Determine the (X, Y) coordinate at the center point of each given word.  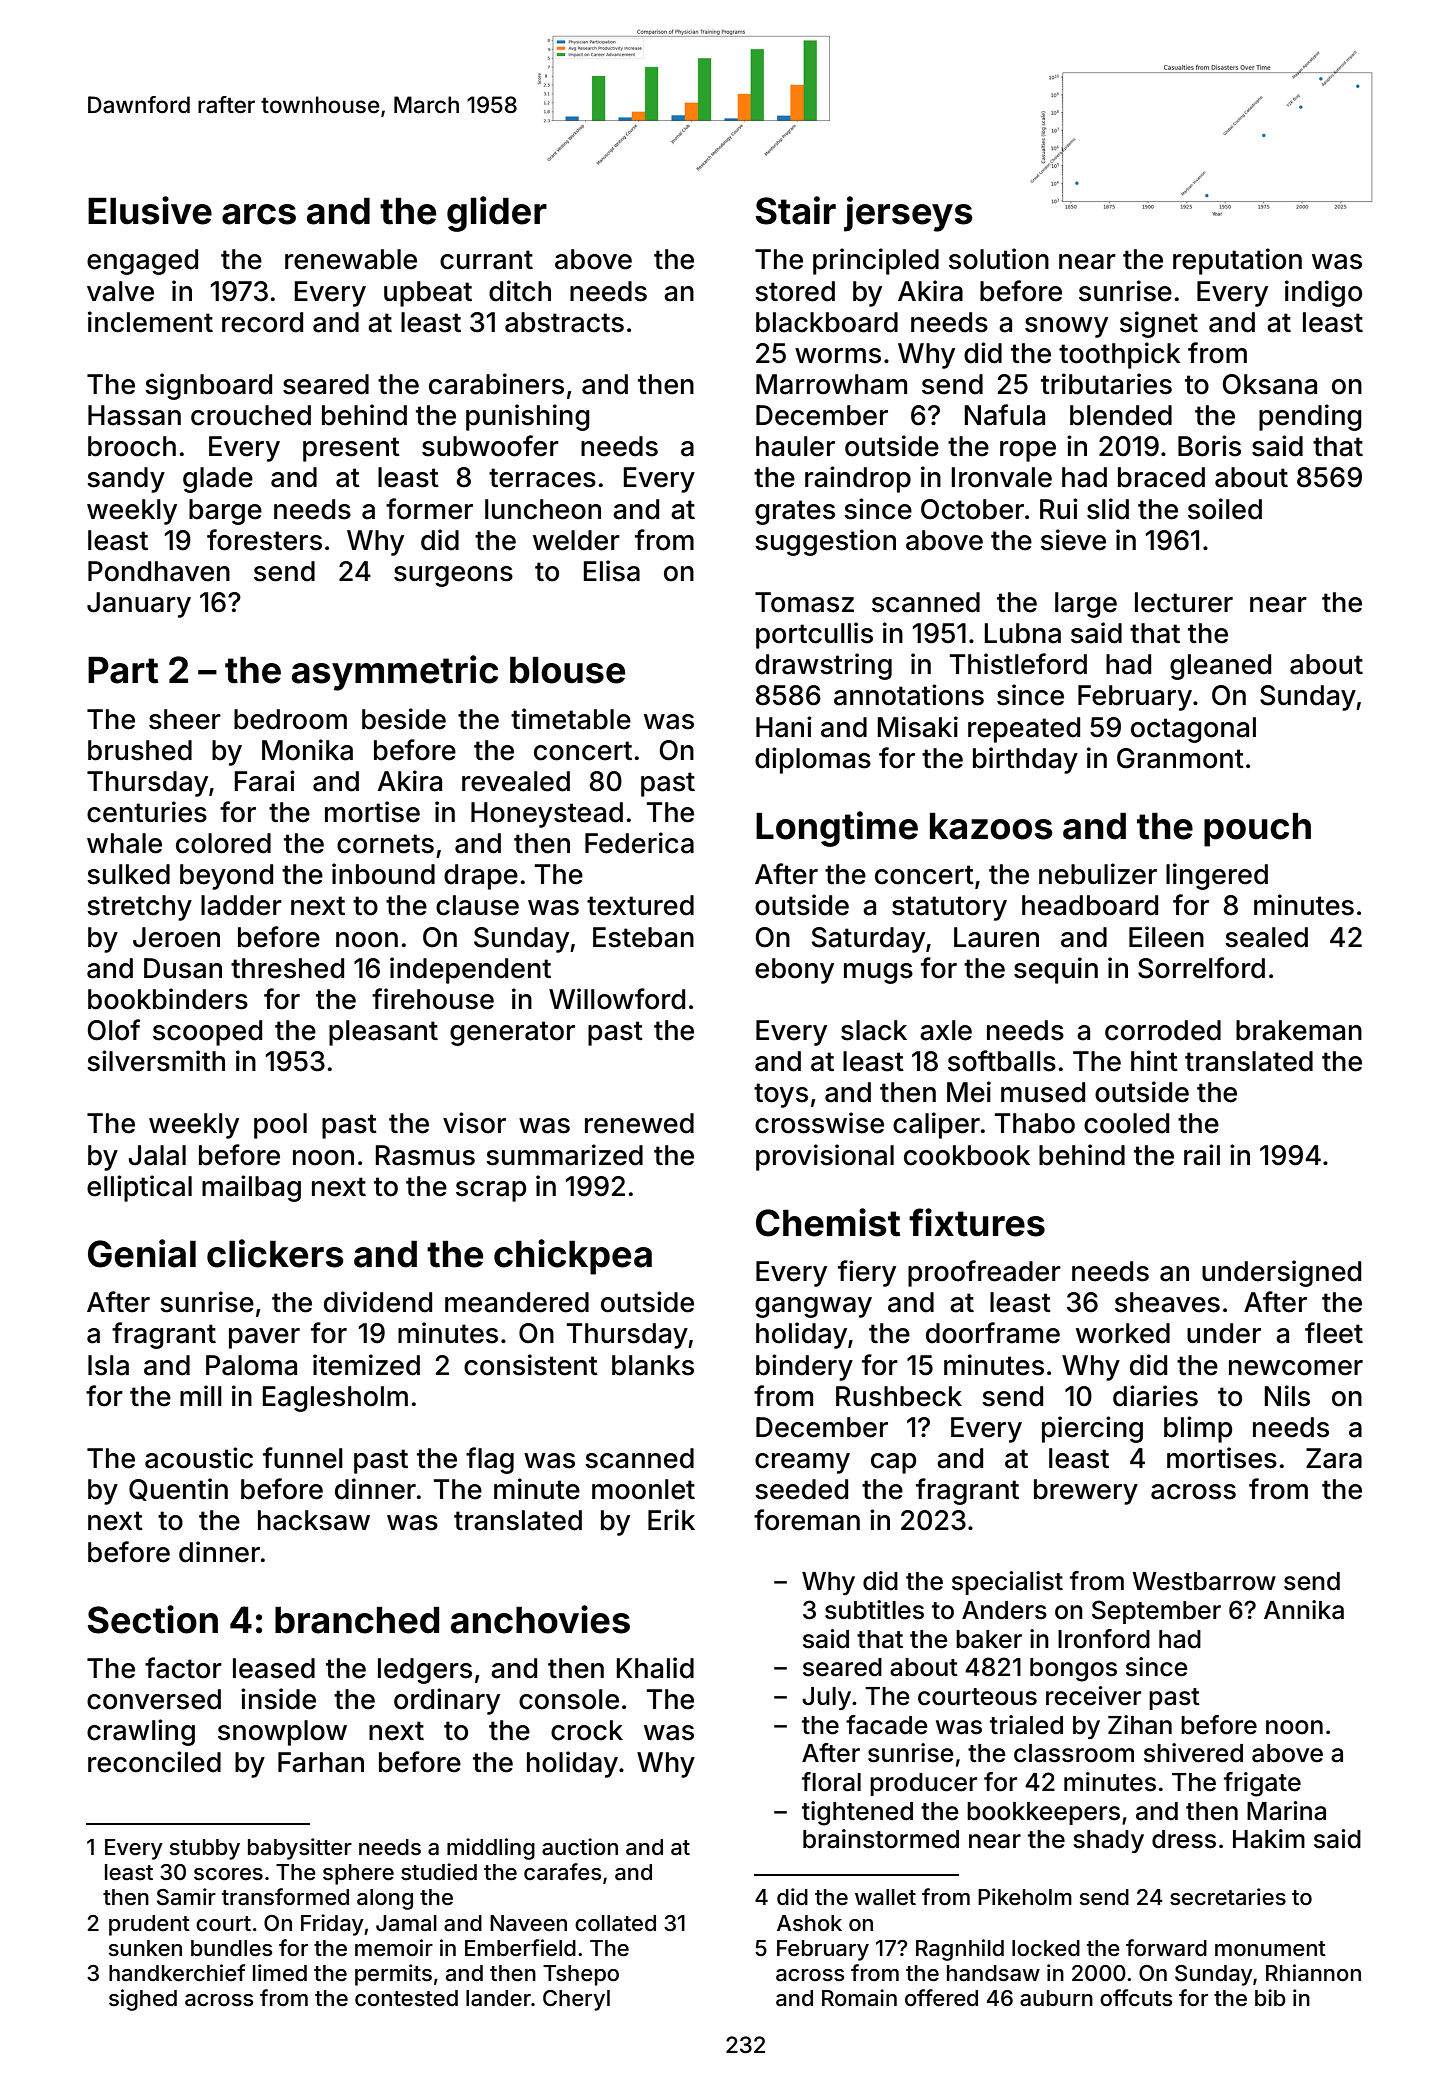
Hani (784, 727)
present (351, 449)
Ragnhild (960, 1950)
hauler (795, 446)
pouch (1257, 829)
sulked (128, 874)
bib (1270, 1997)
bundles (231, 1948)
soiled (1225, 509)
